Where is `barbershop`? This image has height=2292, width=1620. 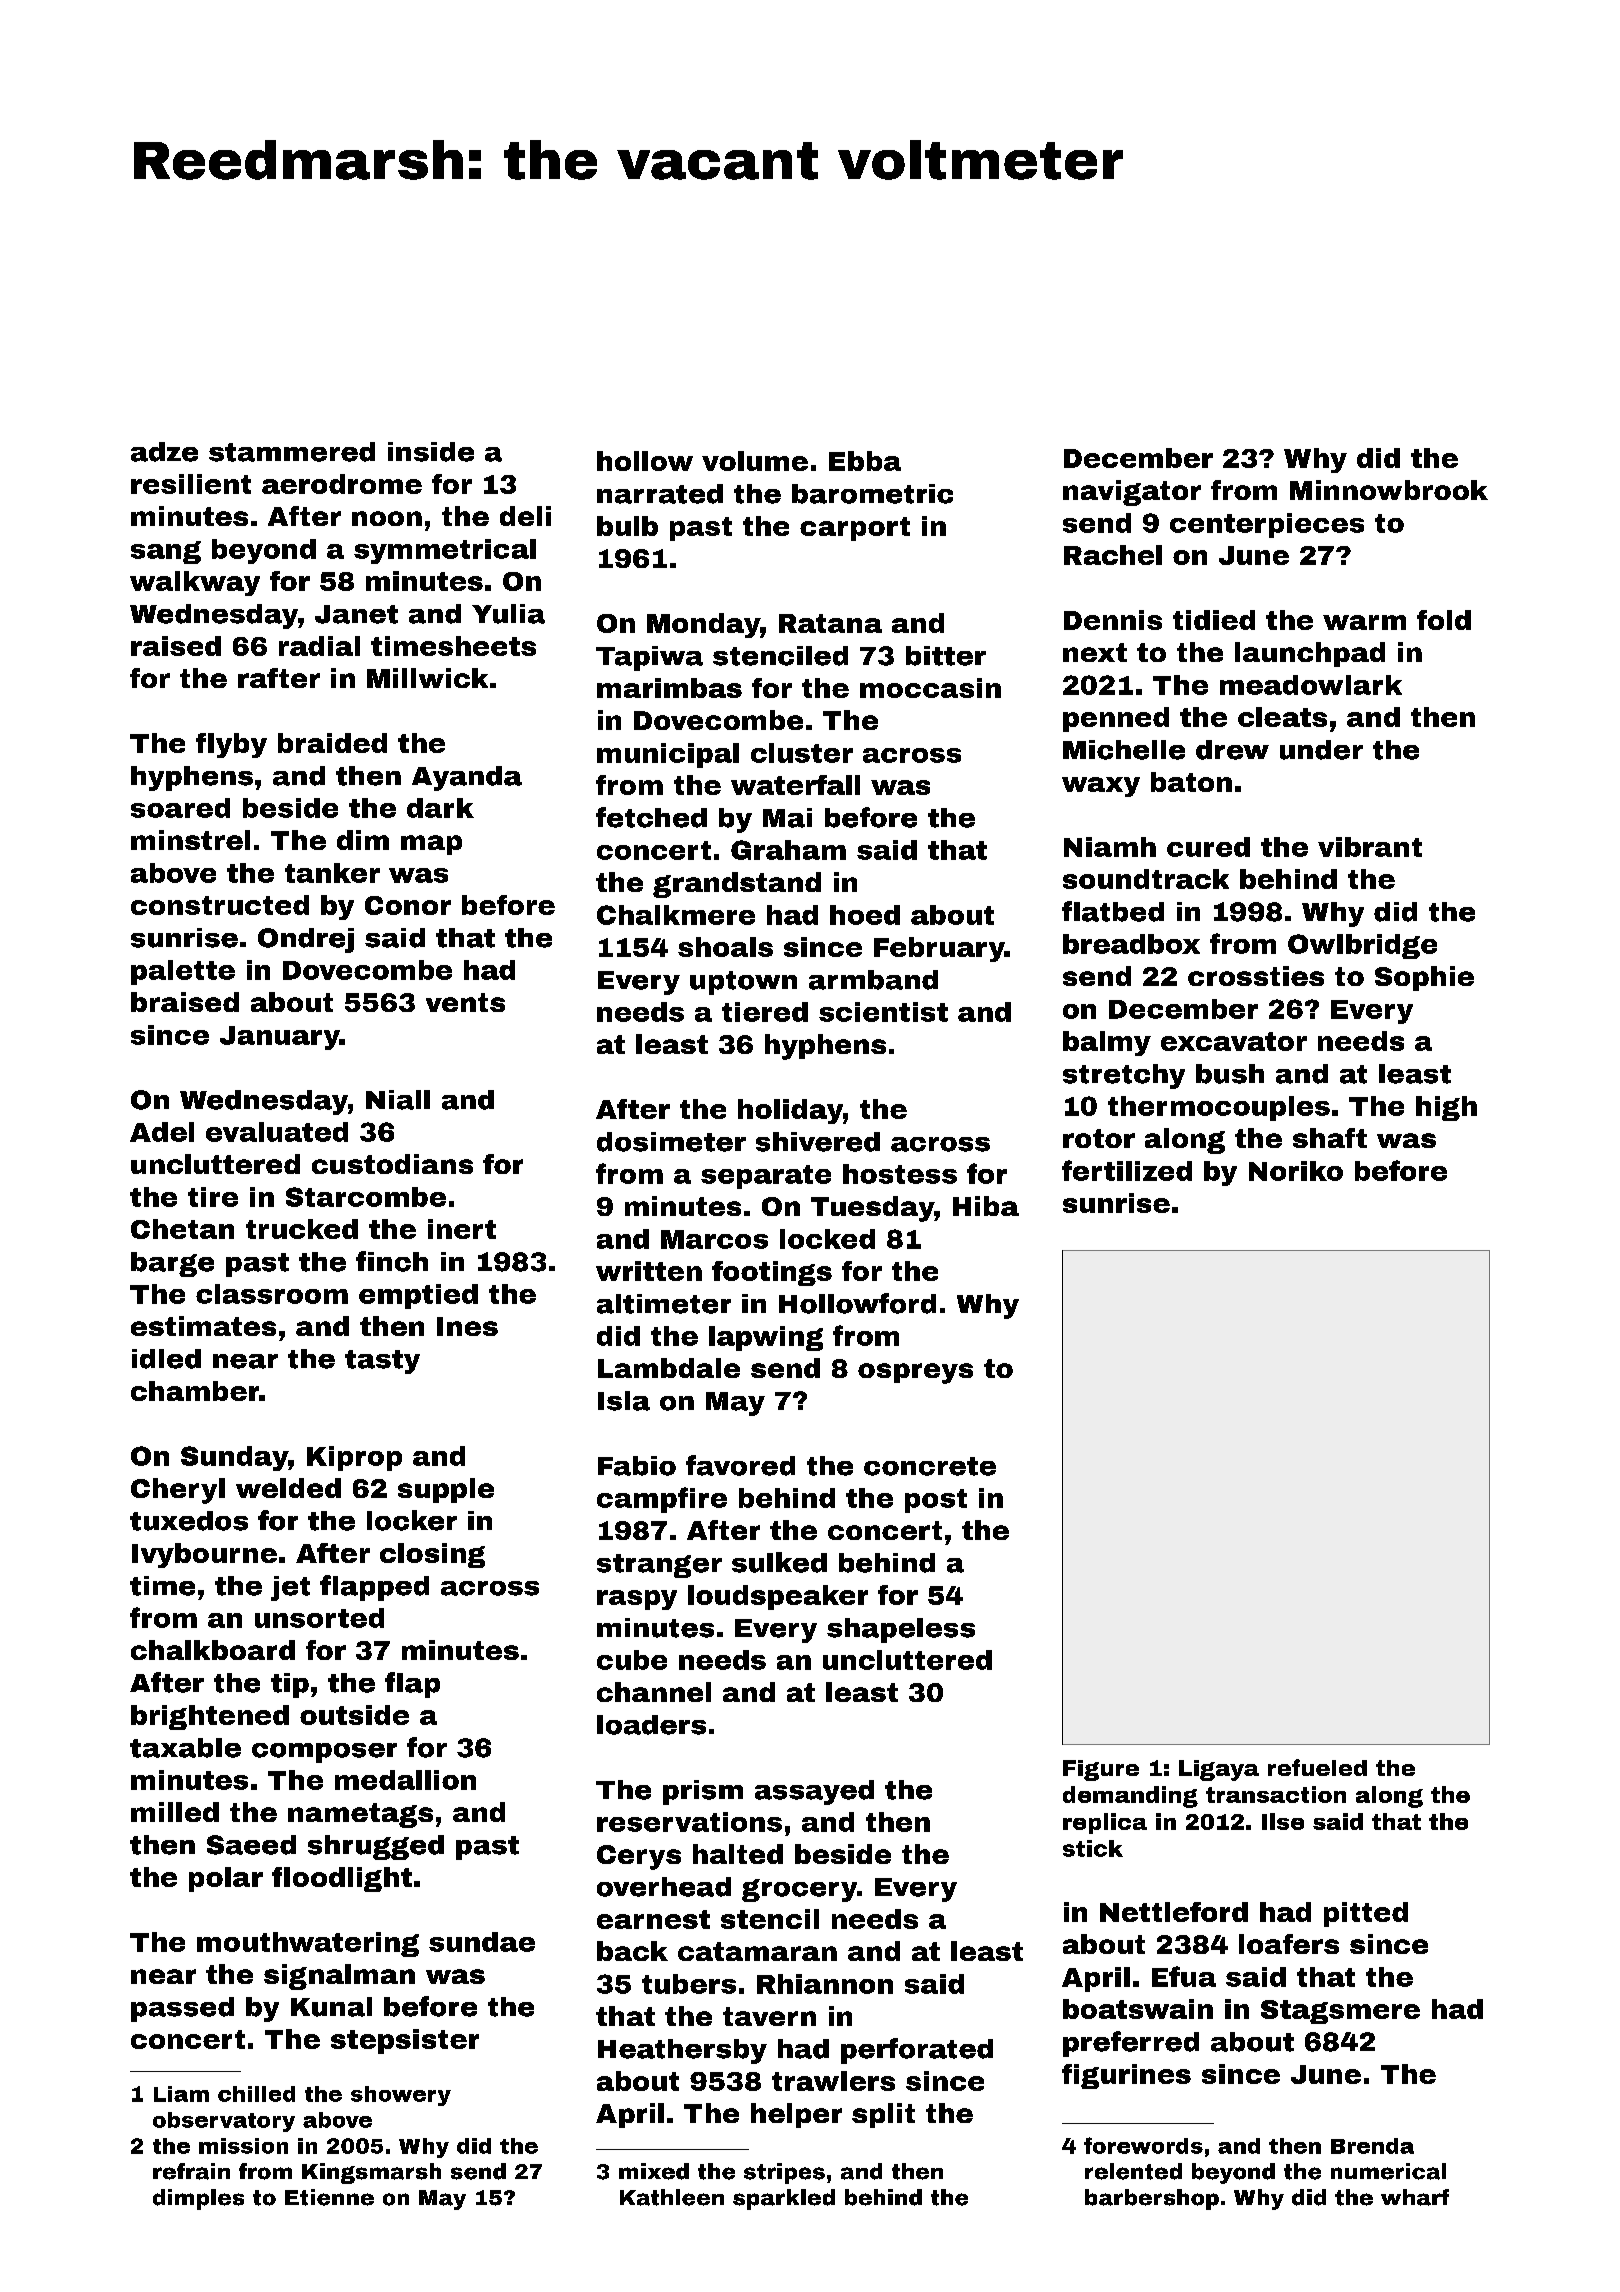 barbershop is located at coordinates (1152, 2199).
